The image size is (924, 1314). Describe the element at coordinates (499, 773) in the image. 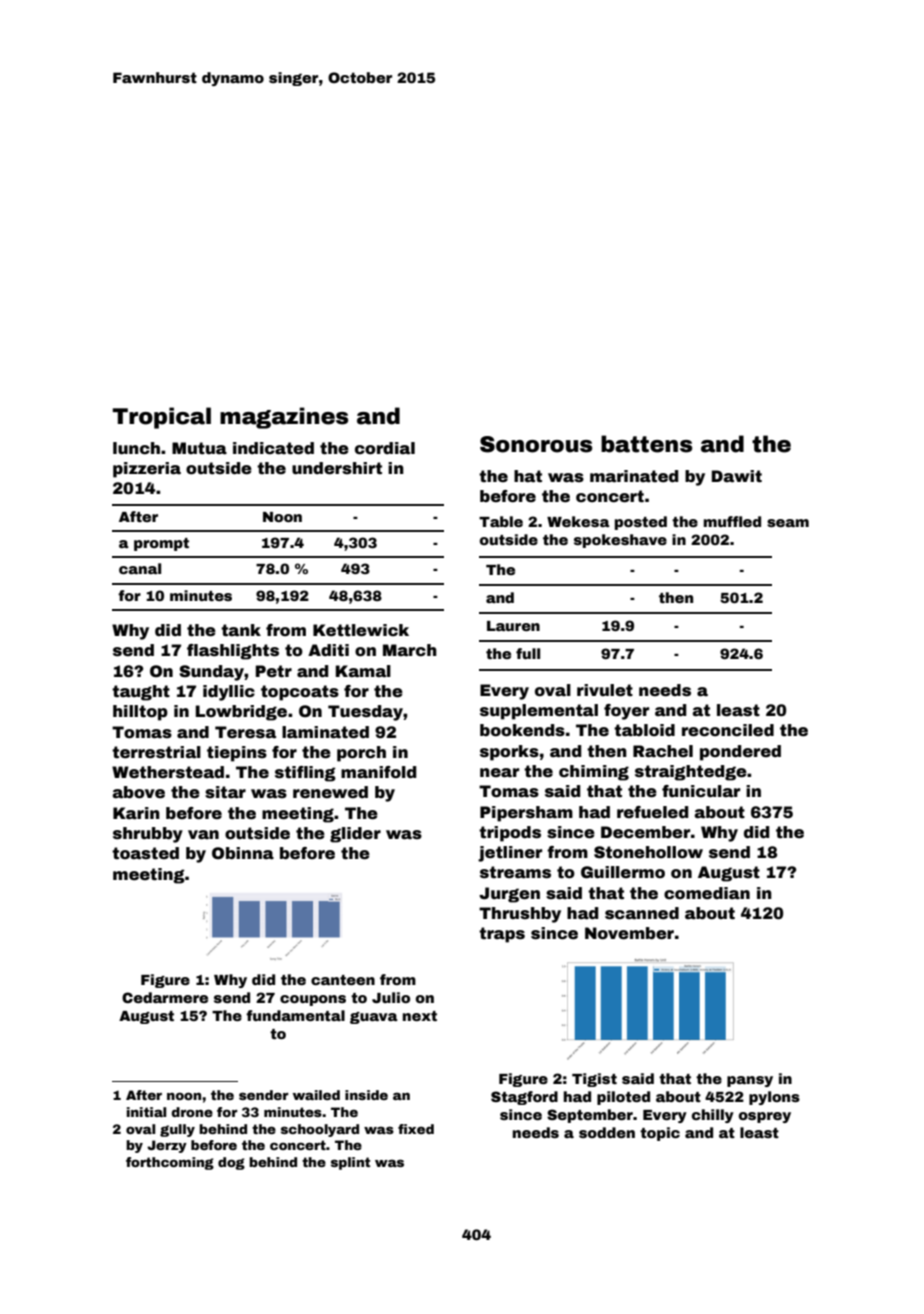

I see `near` at that location.
